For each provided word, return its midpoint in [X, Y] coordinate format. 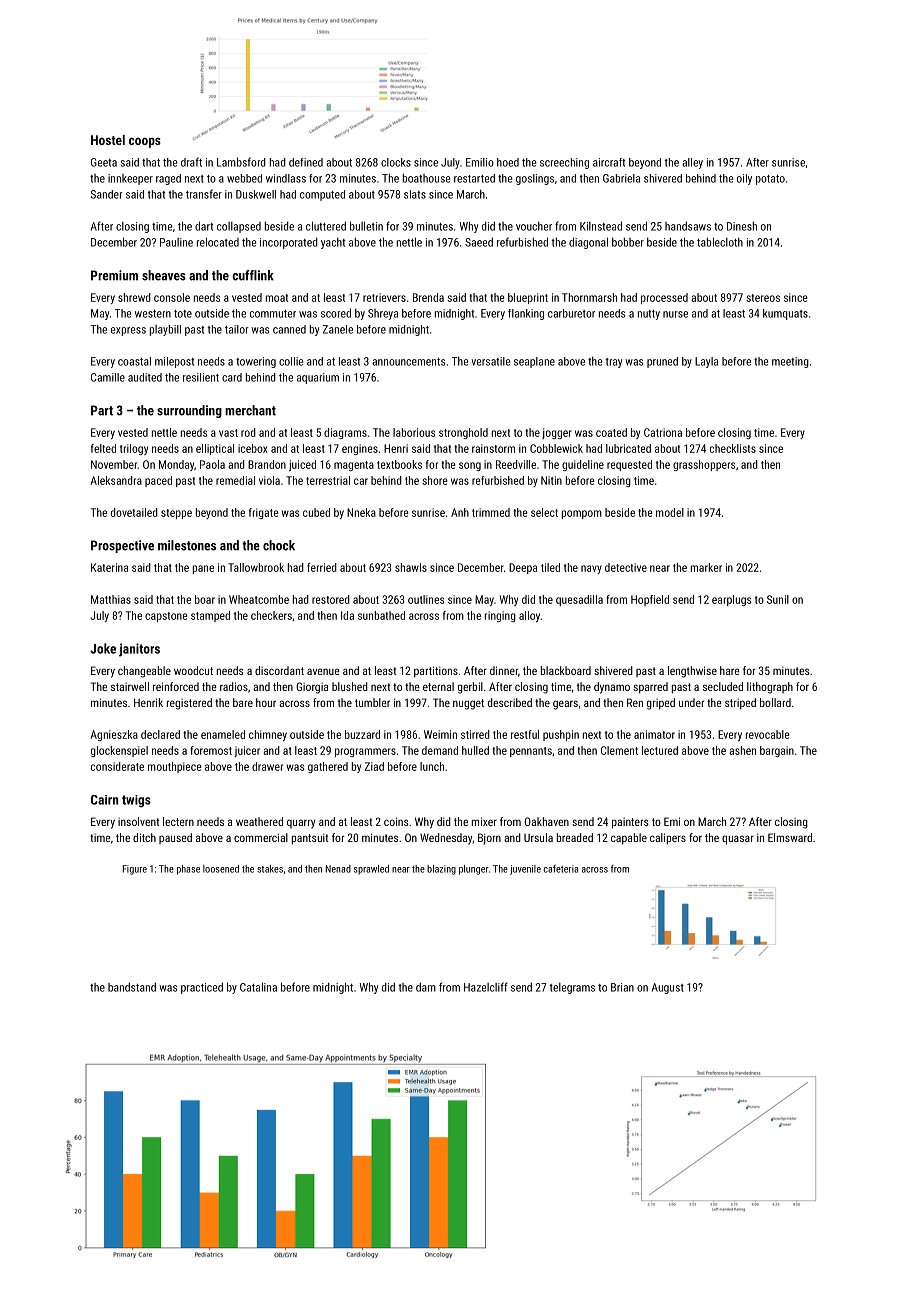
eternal [438, 686]
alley [692, 163]
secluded [723, 686]
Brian [622, 987]
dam [426, 987]
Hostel [108, 140]
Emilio [480, 162]
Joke [103, 648]
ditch [144, 837]
